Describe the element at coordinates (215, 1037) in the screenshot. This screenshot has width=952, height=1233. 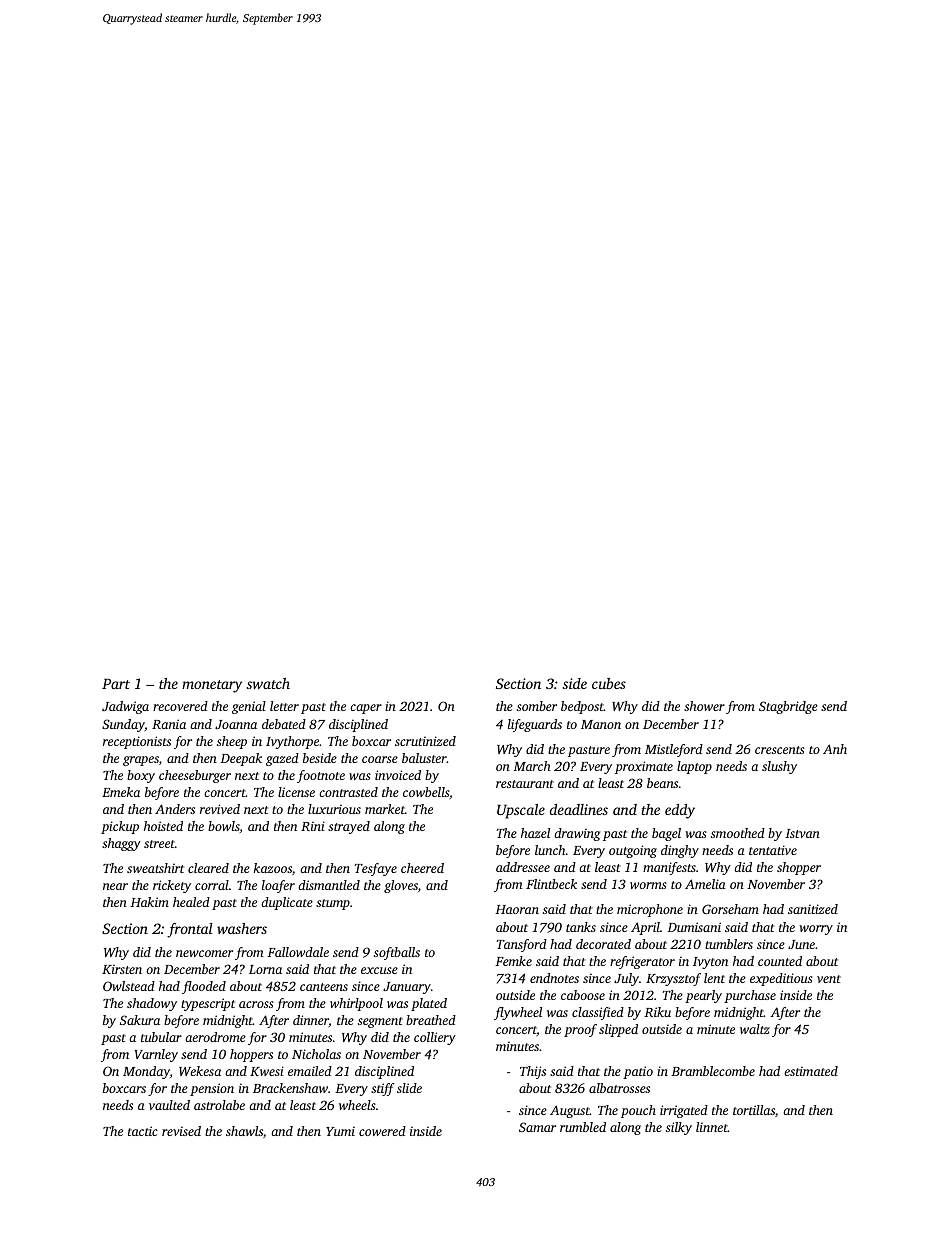
I see `aerodrome` at that location.
